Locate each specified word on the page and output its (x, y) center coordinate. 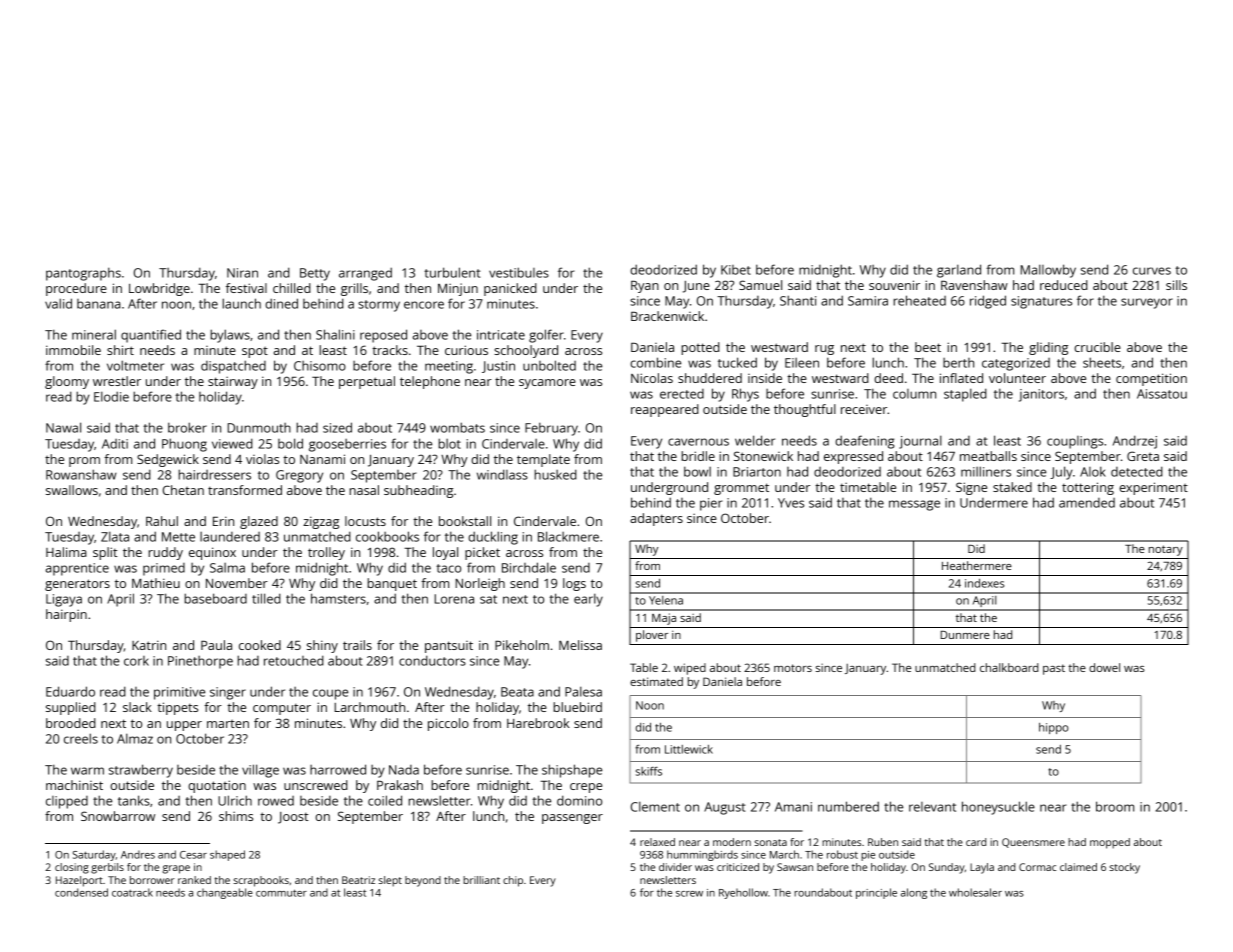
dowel (1104, 667)
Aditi (115, 444)
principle (876, 893)
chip (513, 881)
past (1054, 669)
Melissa (580, 645)
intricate (501, 335)
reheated (919, 300)
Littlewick (689, 749)
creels (81, 738)
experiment (1153, 488)
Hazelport (79, 881)
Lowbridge (159, 289)
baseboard (215, 598)
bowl (697, 471)
